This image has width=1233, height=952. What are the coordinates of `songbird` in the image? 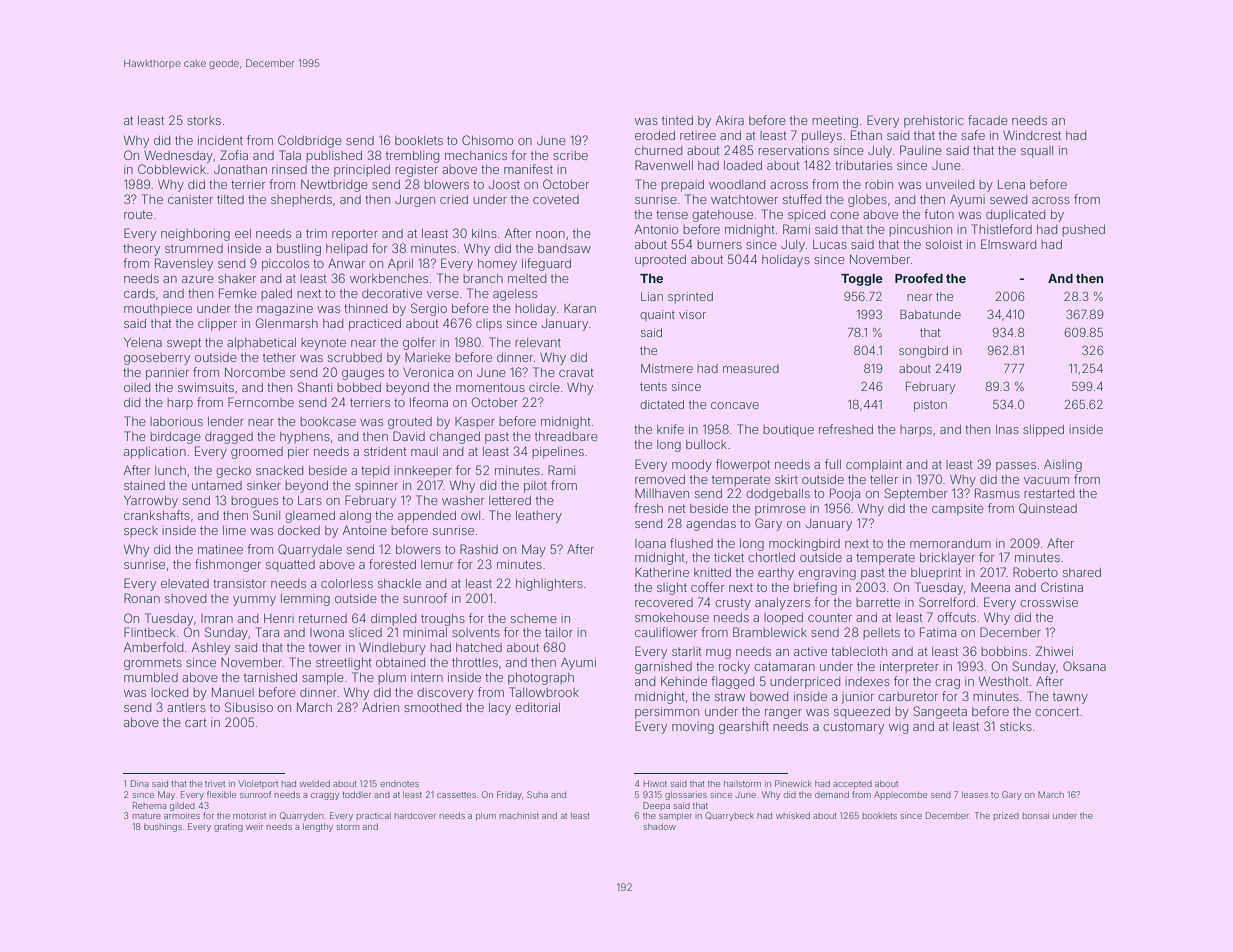 It's located at (923, 352).
